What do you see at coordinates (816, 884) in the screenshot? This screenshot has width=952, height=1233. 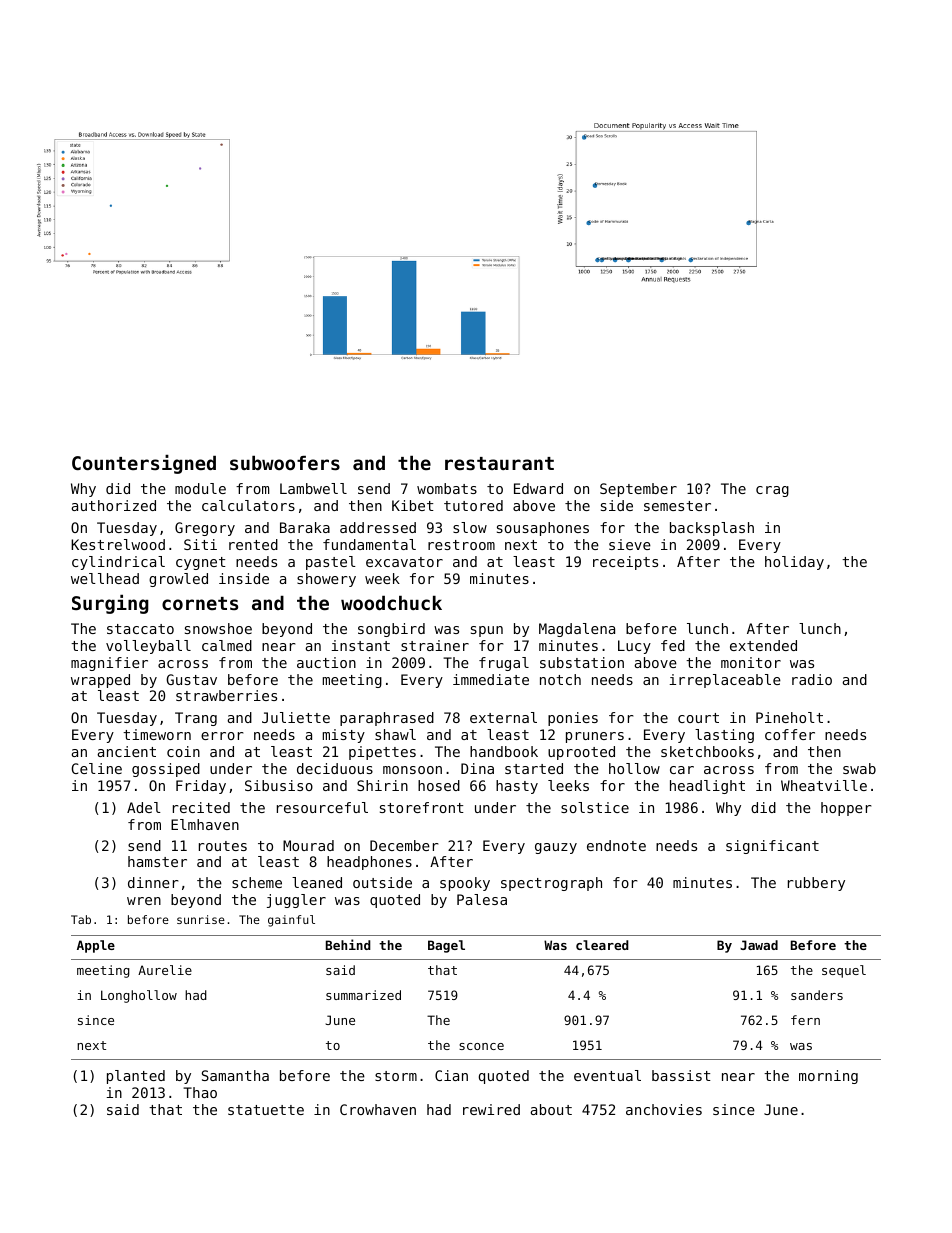 I see `rubbery` at bounding box center [816, 884].
